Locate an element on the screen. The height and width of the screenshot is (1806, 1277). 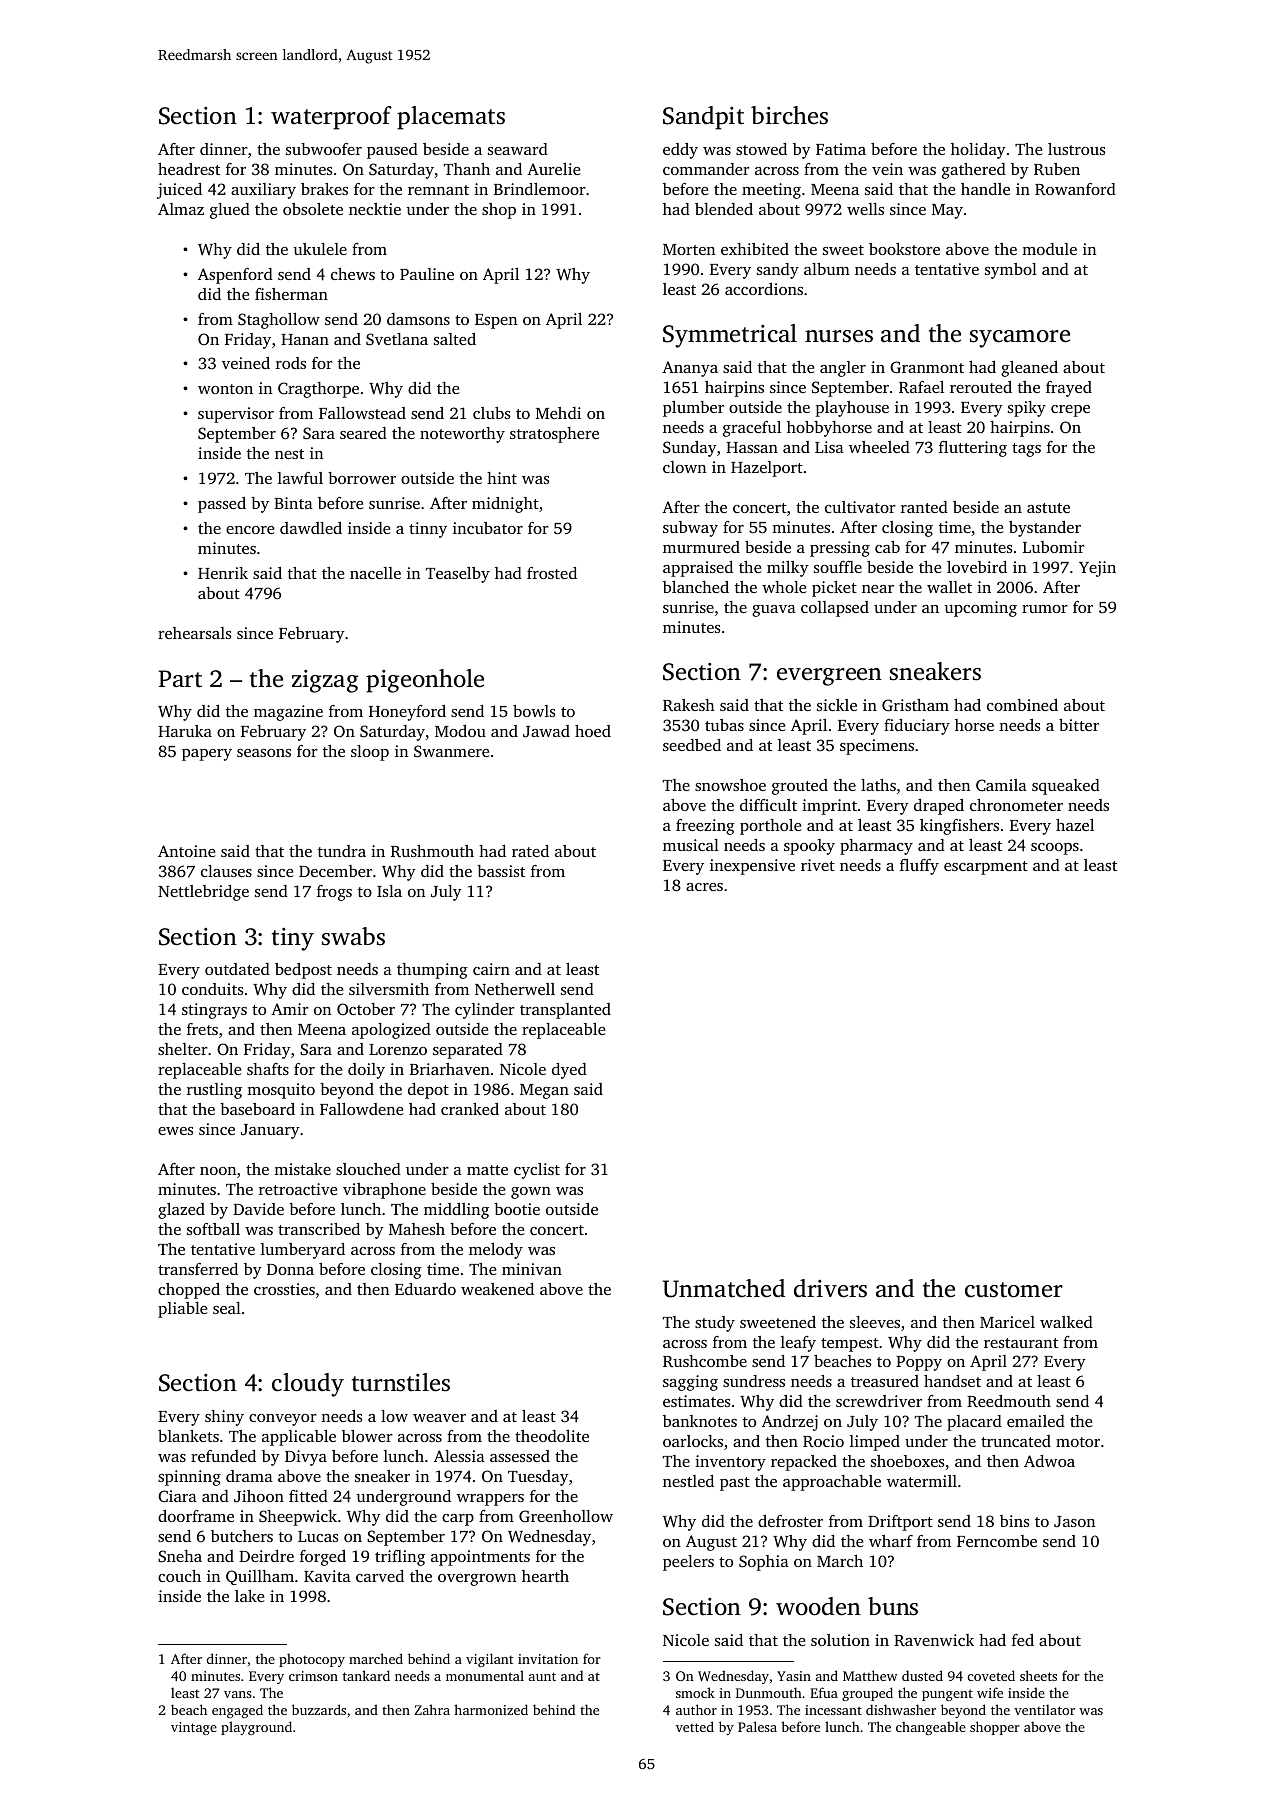
brakes is located at coordinates (324, 189).
